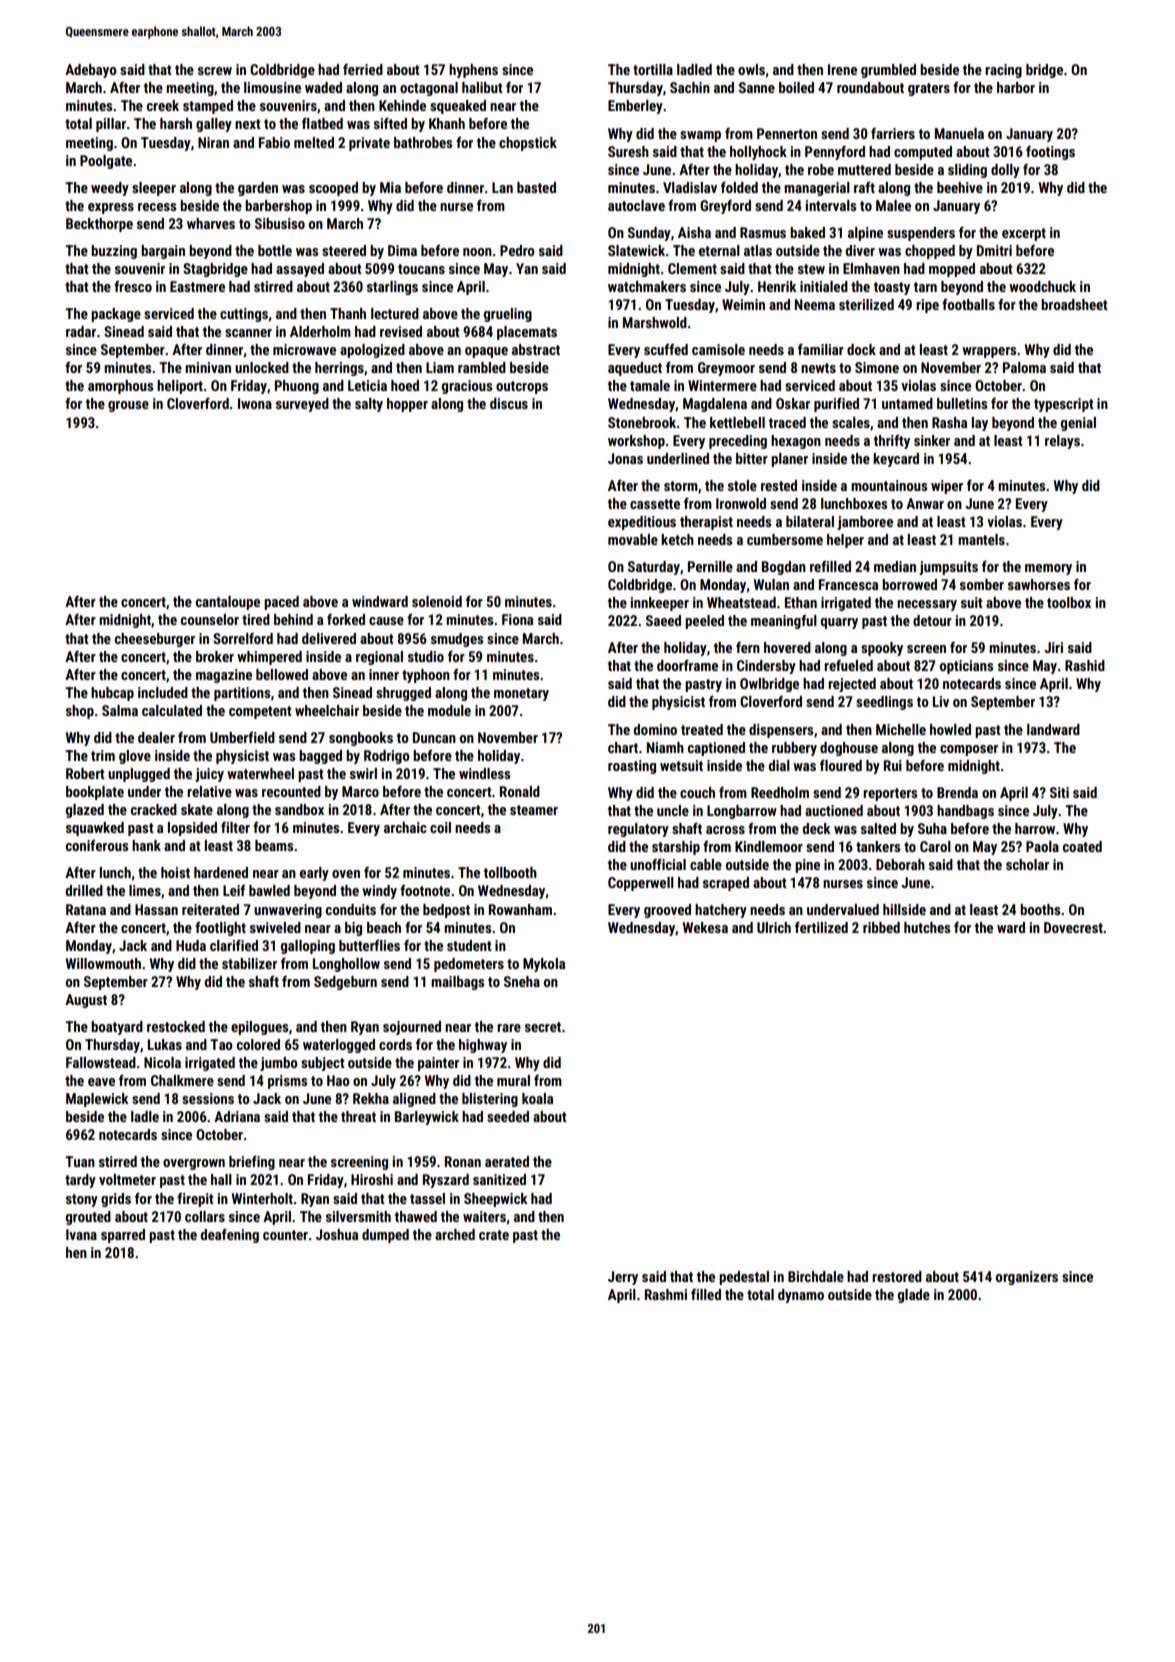 This screenshot has width=1175, height=1662. I want to click on Fiona, so click(517, 619).
